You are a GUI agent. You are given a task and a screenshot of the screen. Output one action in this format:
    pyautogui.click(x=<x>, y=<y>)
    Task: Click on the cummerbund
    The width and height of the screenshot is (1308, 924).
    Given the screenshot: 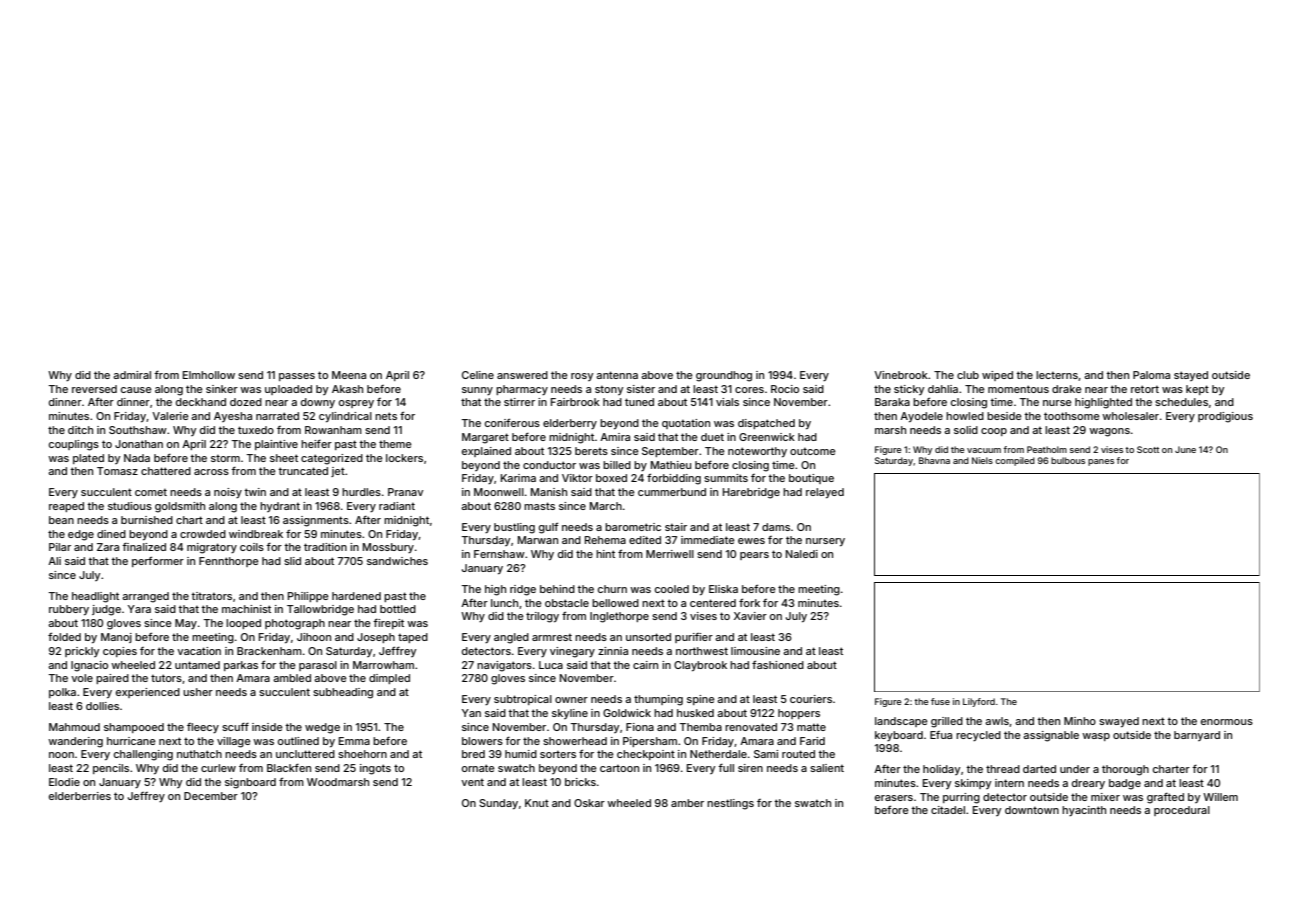 What is the action you would take?
    pyautogui.click(x=672, y=492)
